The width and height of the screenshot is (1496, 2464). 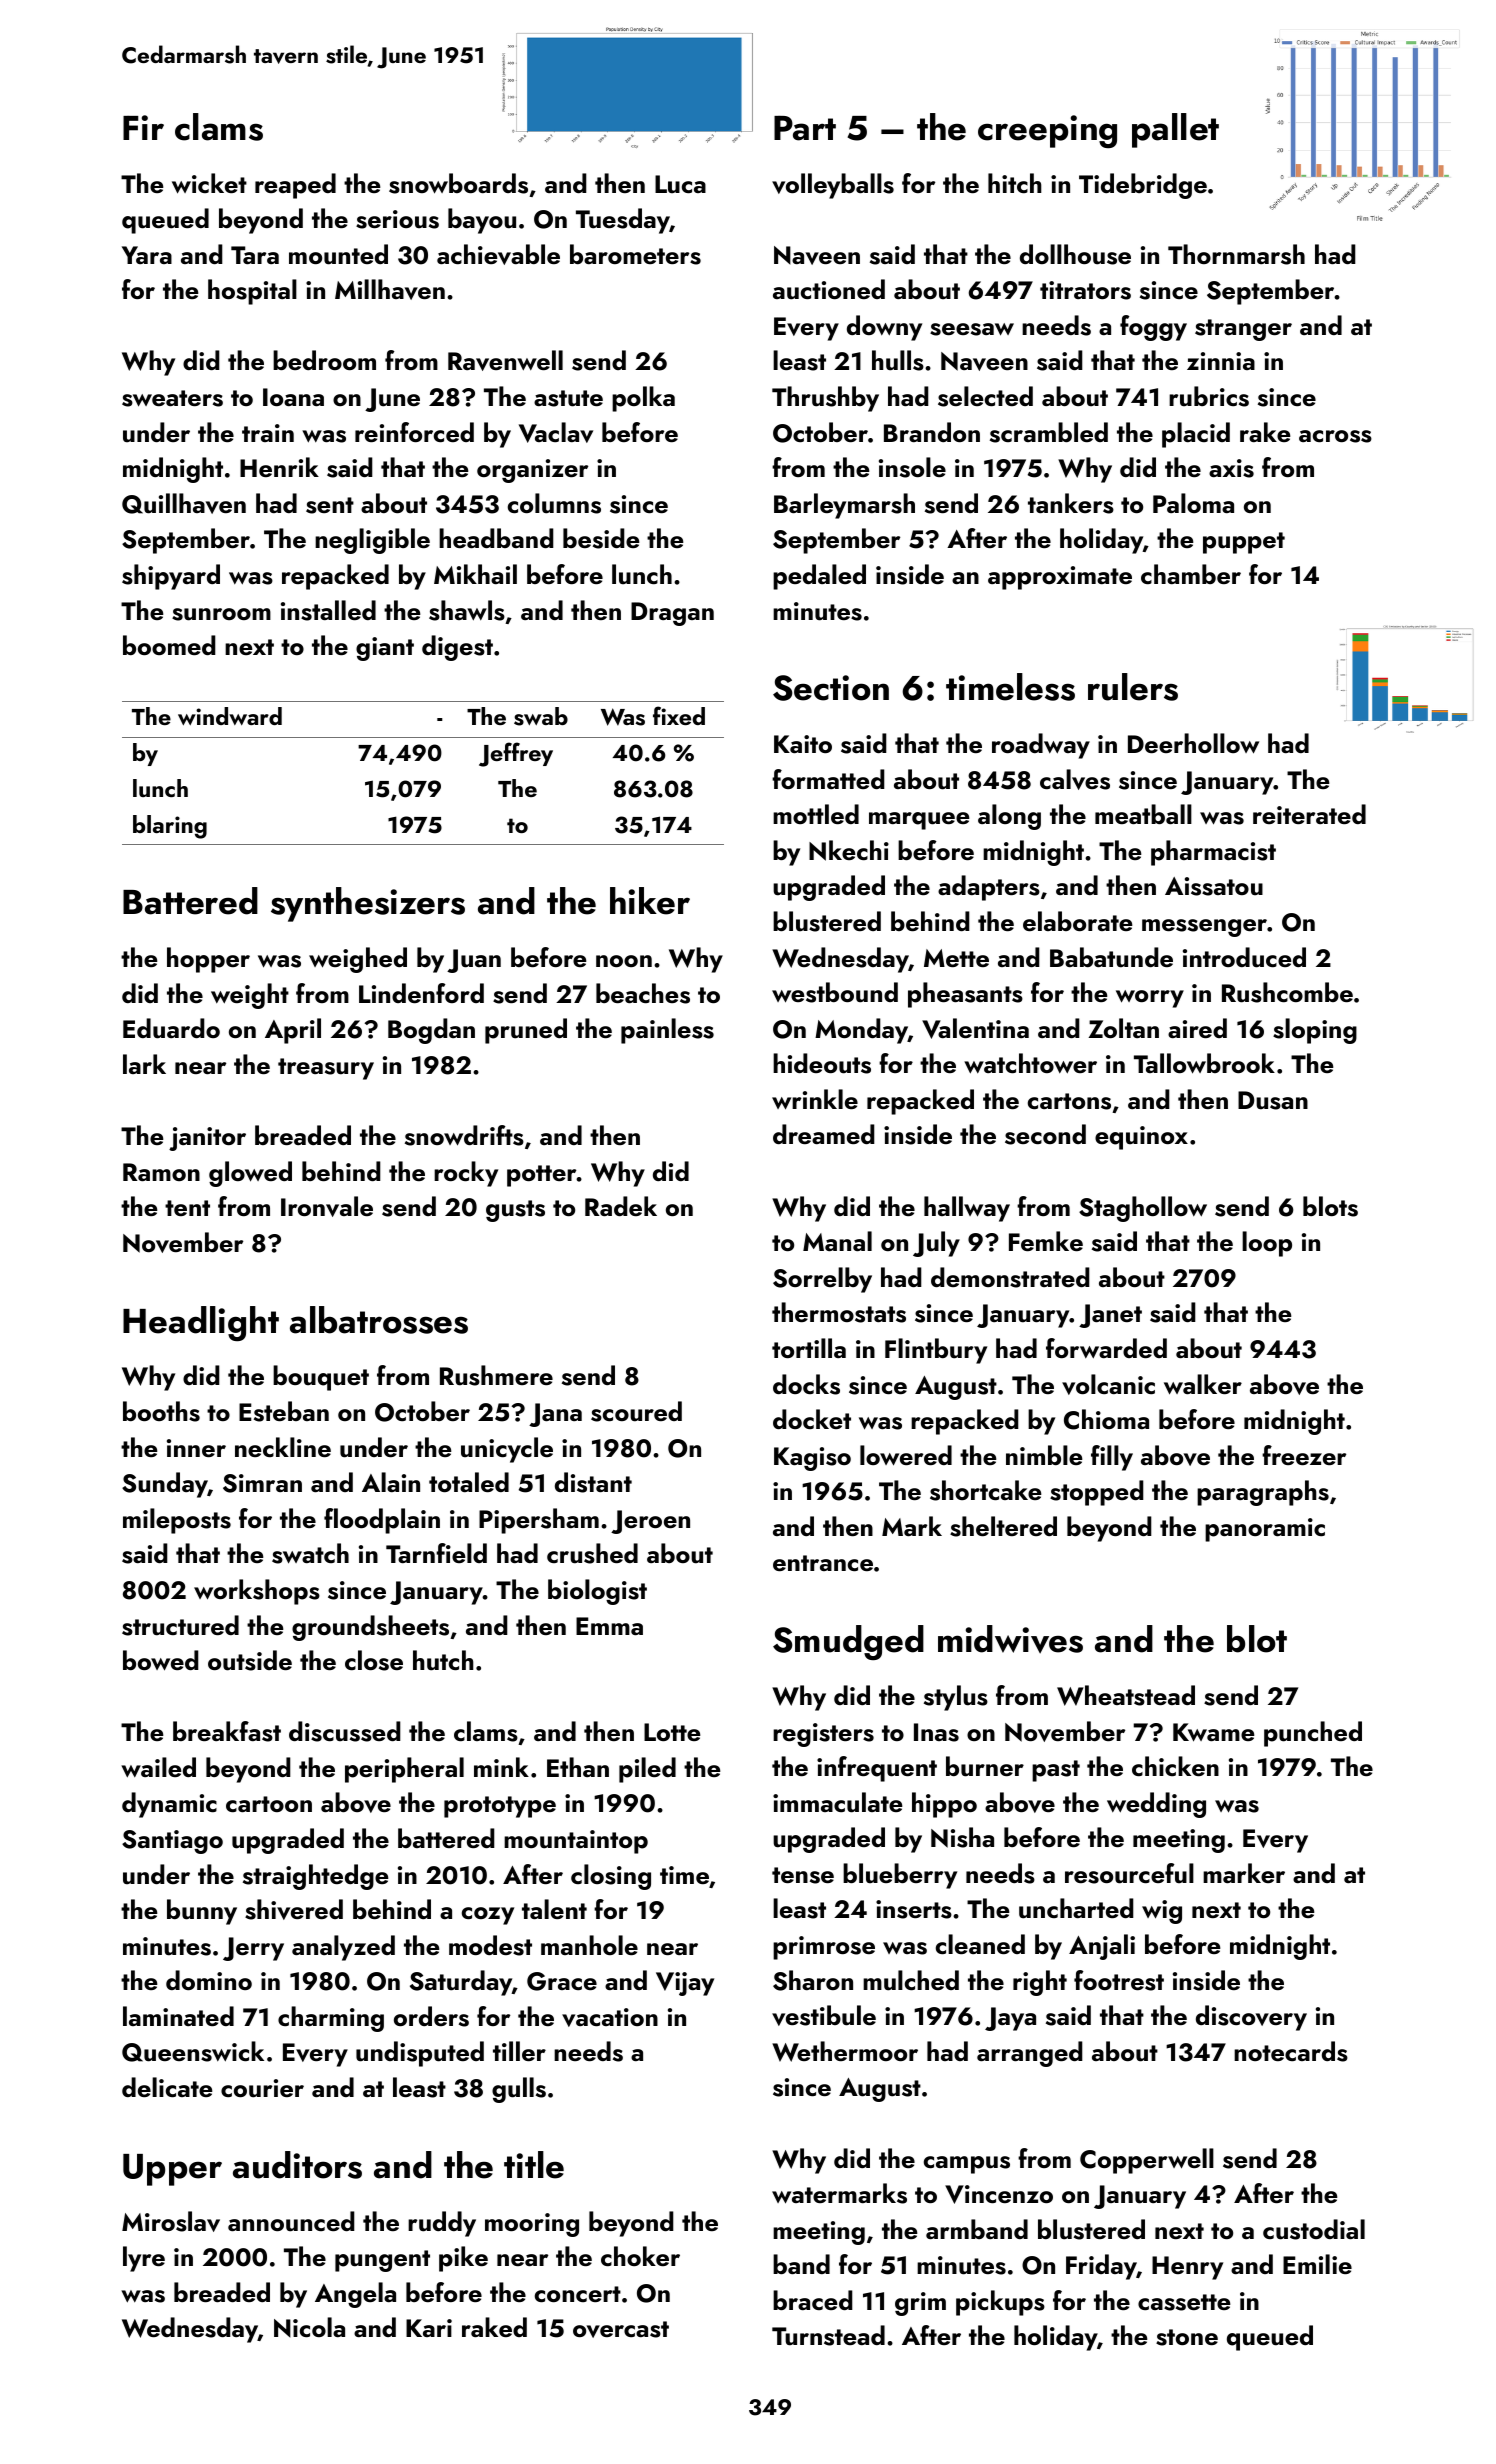 I want to click on pedaled, so click(x=819, y=577).
